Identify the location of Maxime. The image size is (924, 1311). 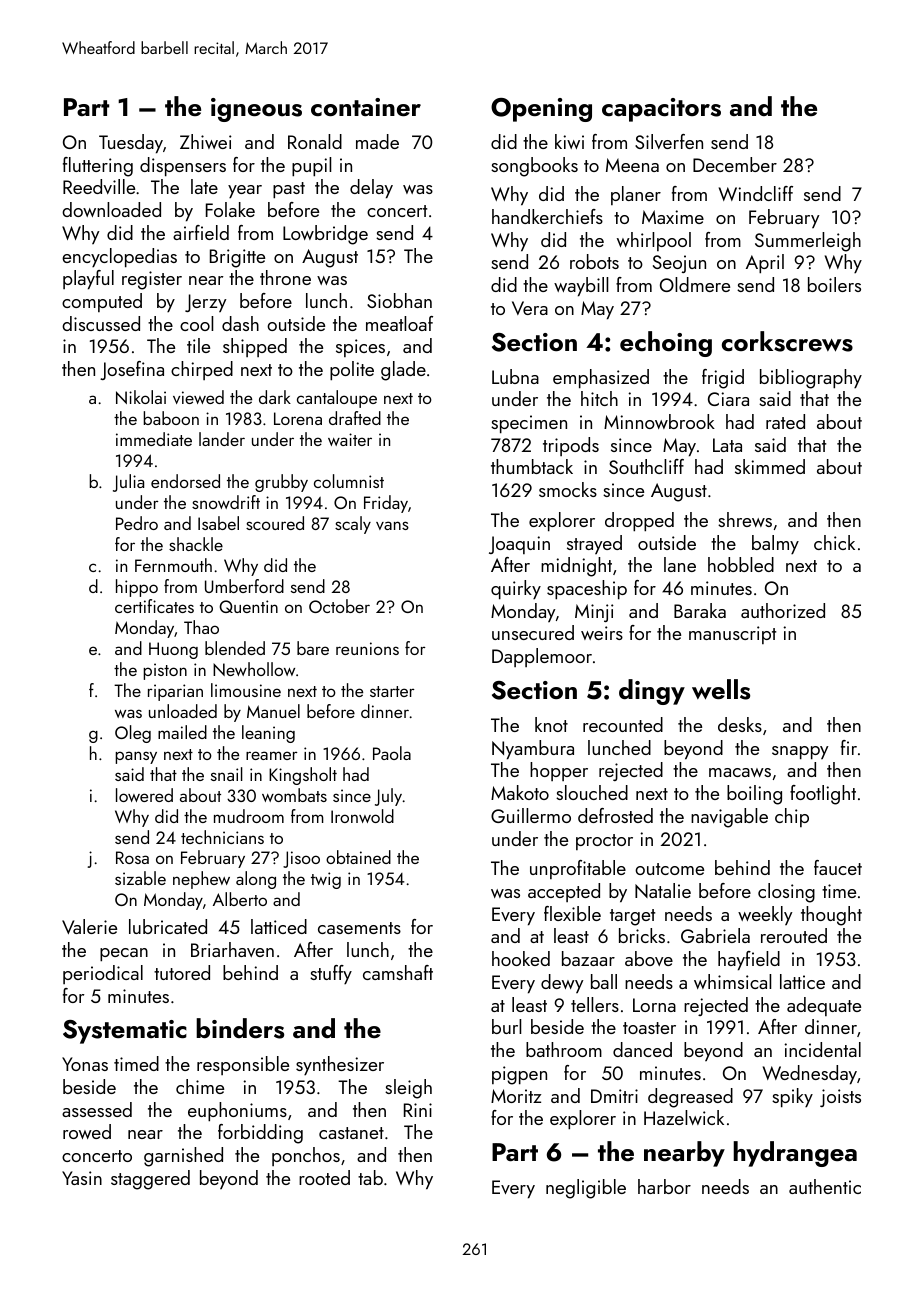
(673, 217).
